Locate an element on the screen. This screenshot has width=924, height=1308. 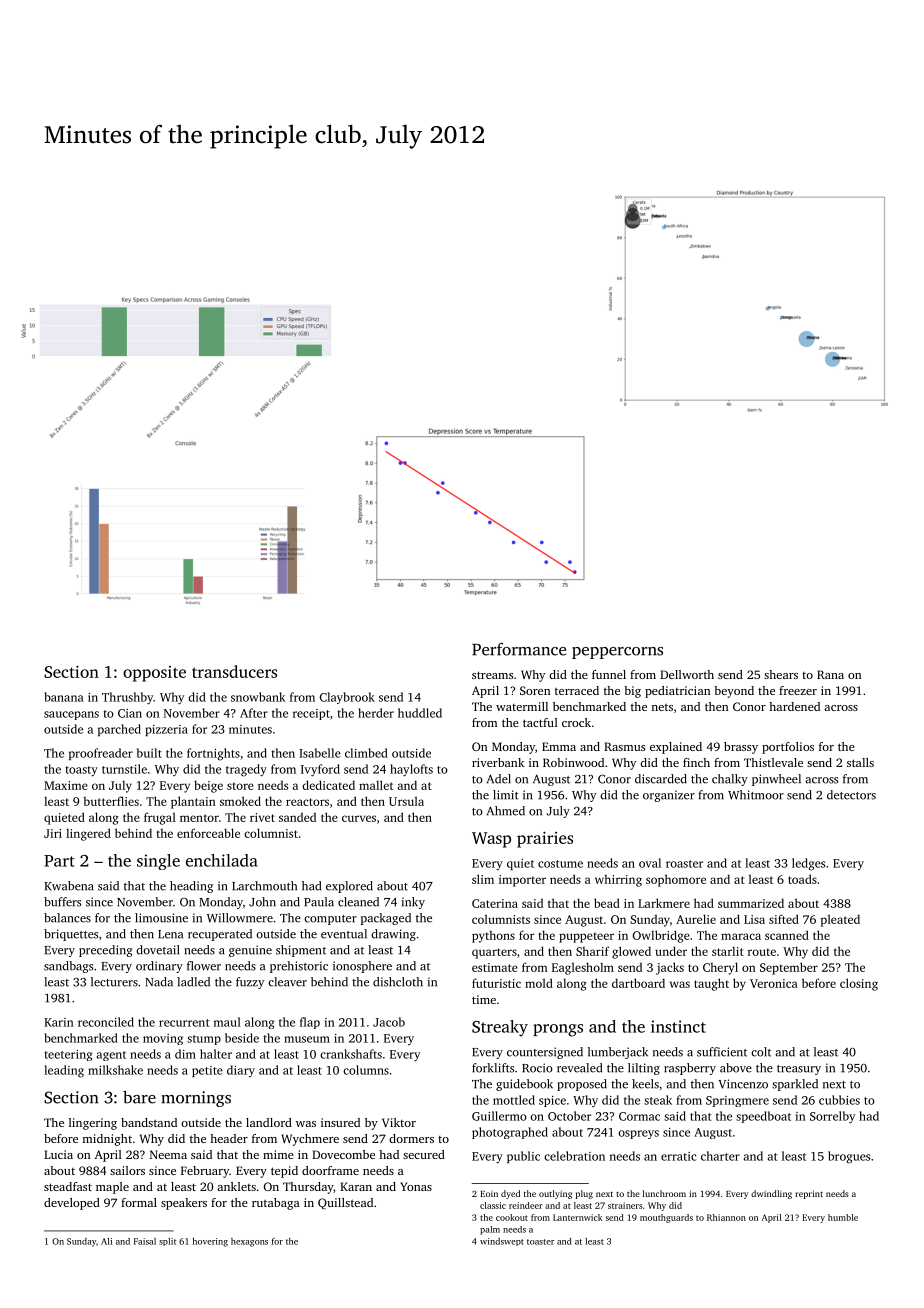
reindeer is located at coordinates (526, 1205).
